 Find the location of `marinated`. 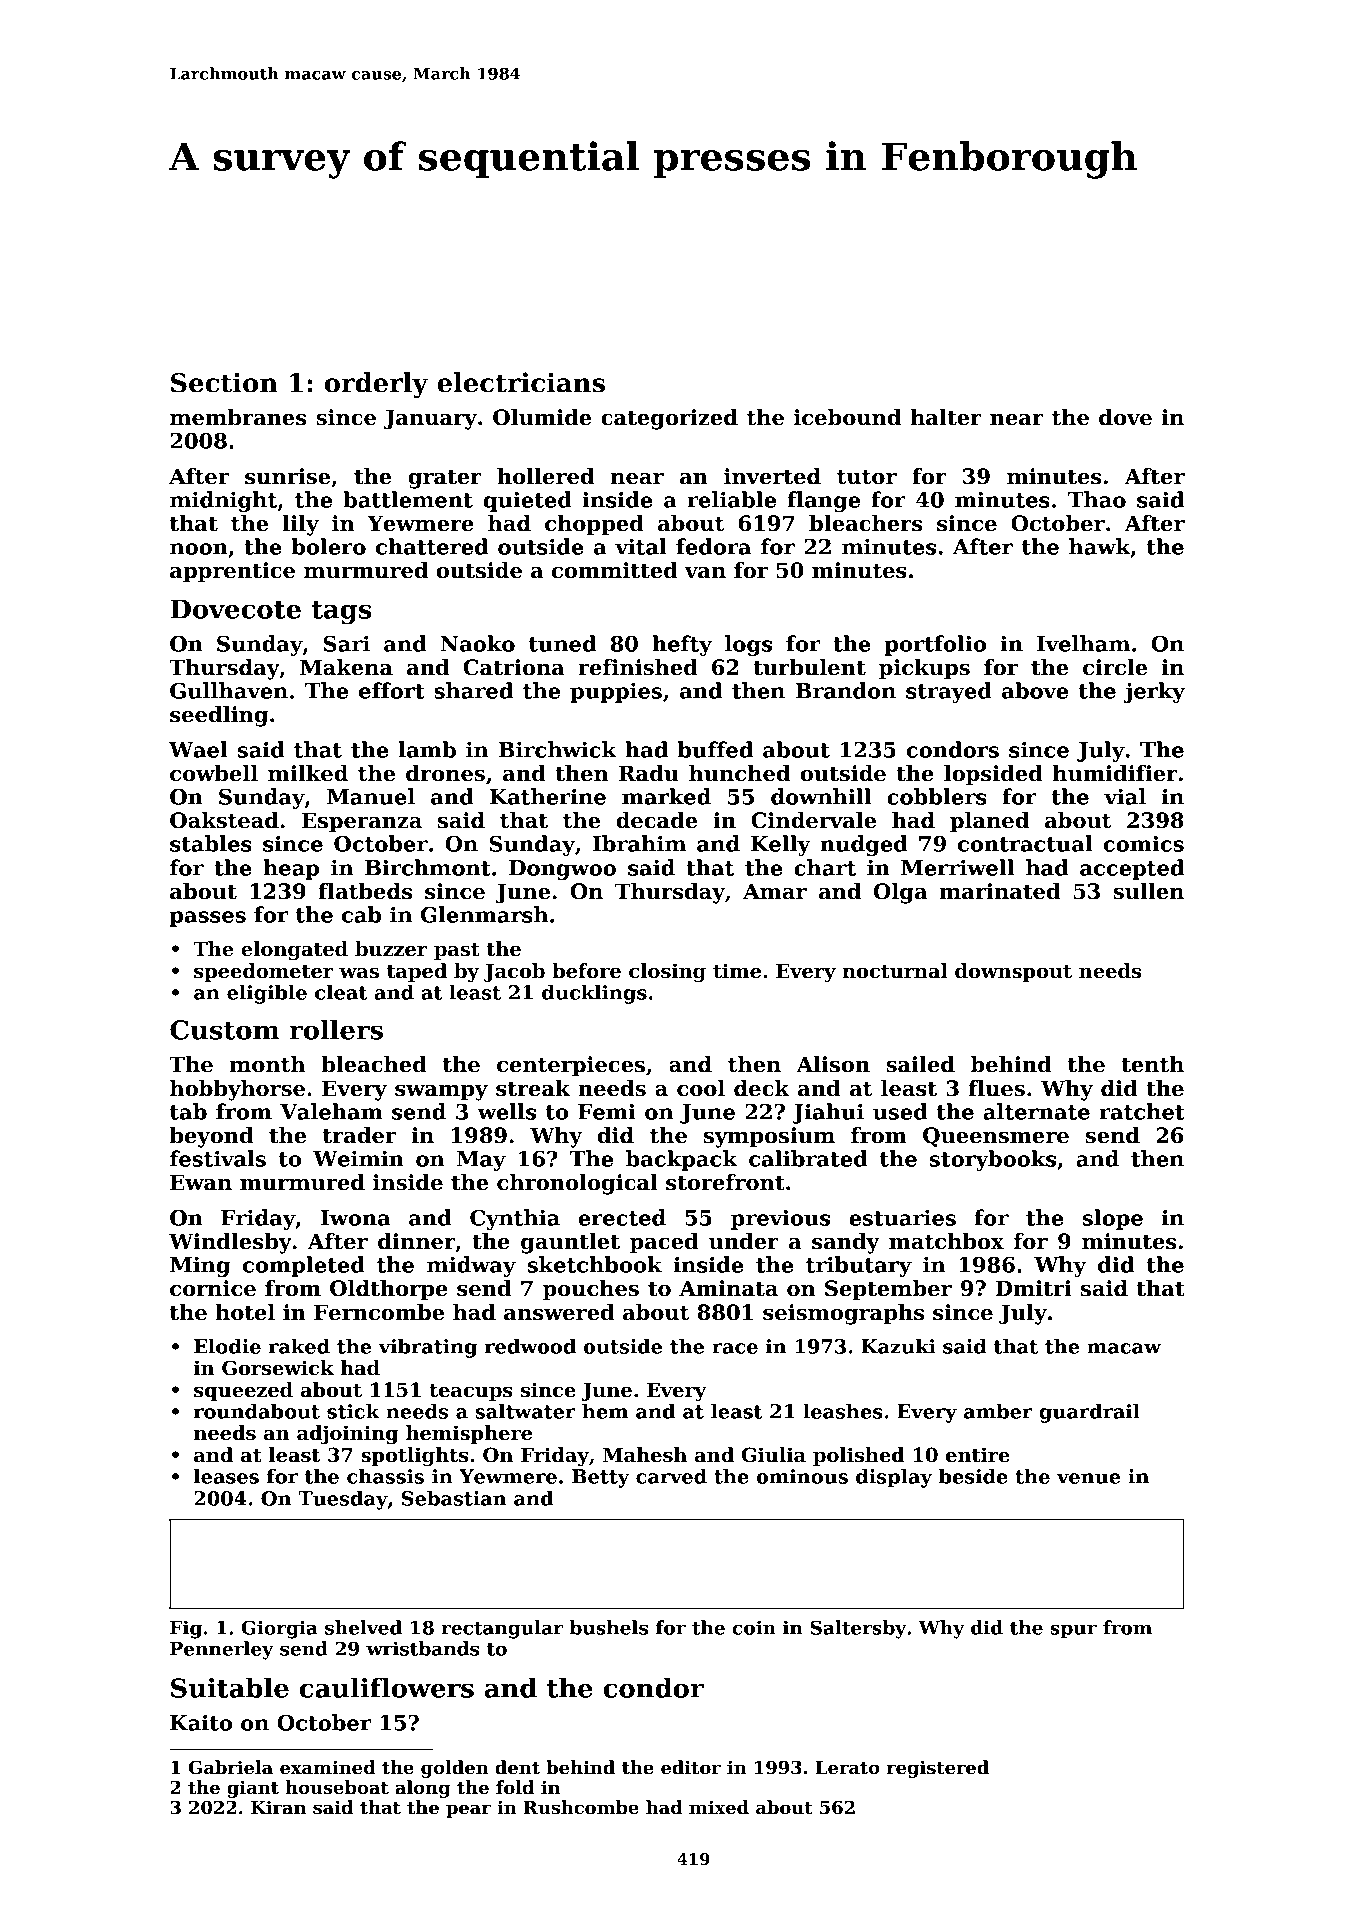

marinated is located at coordinates (999, 891).
